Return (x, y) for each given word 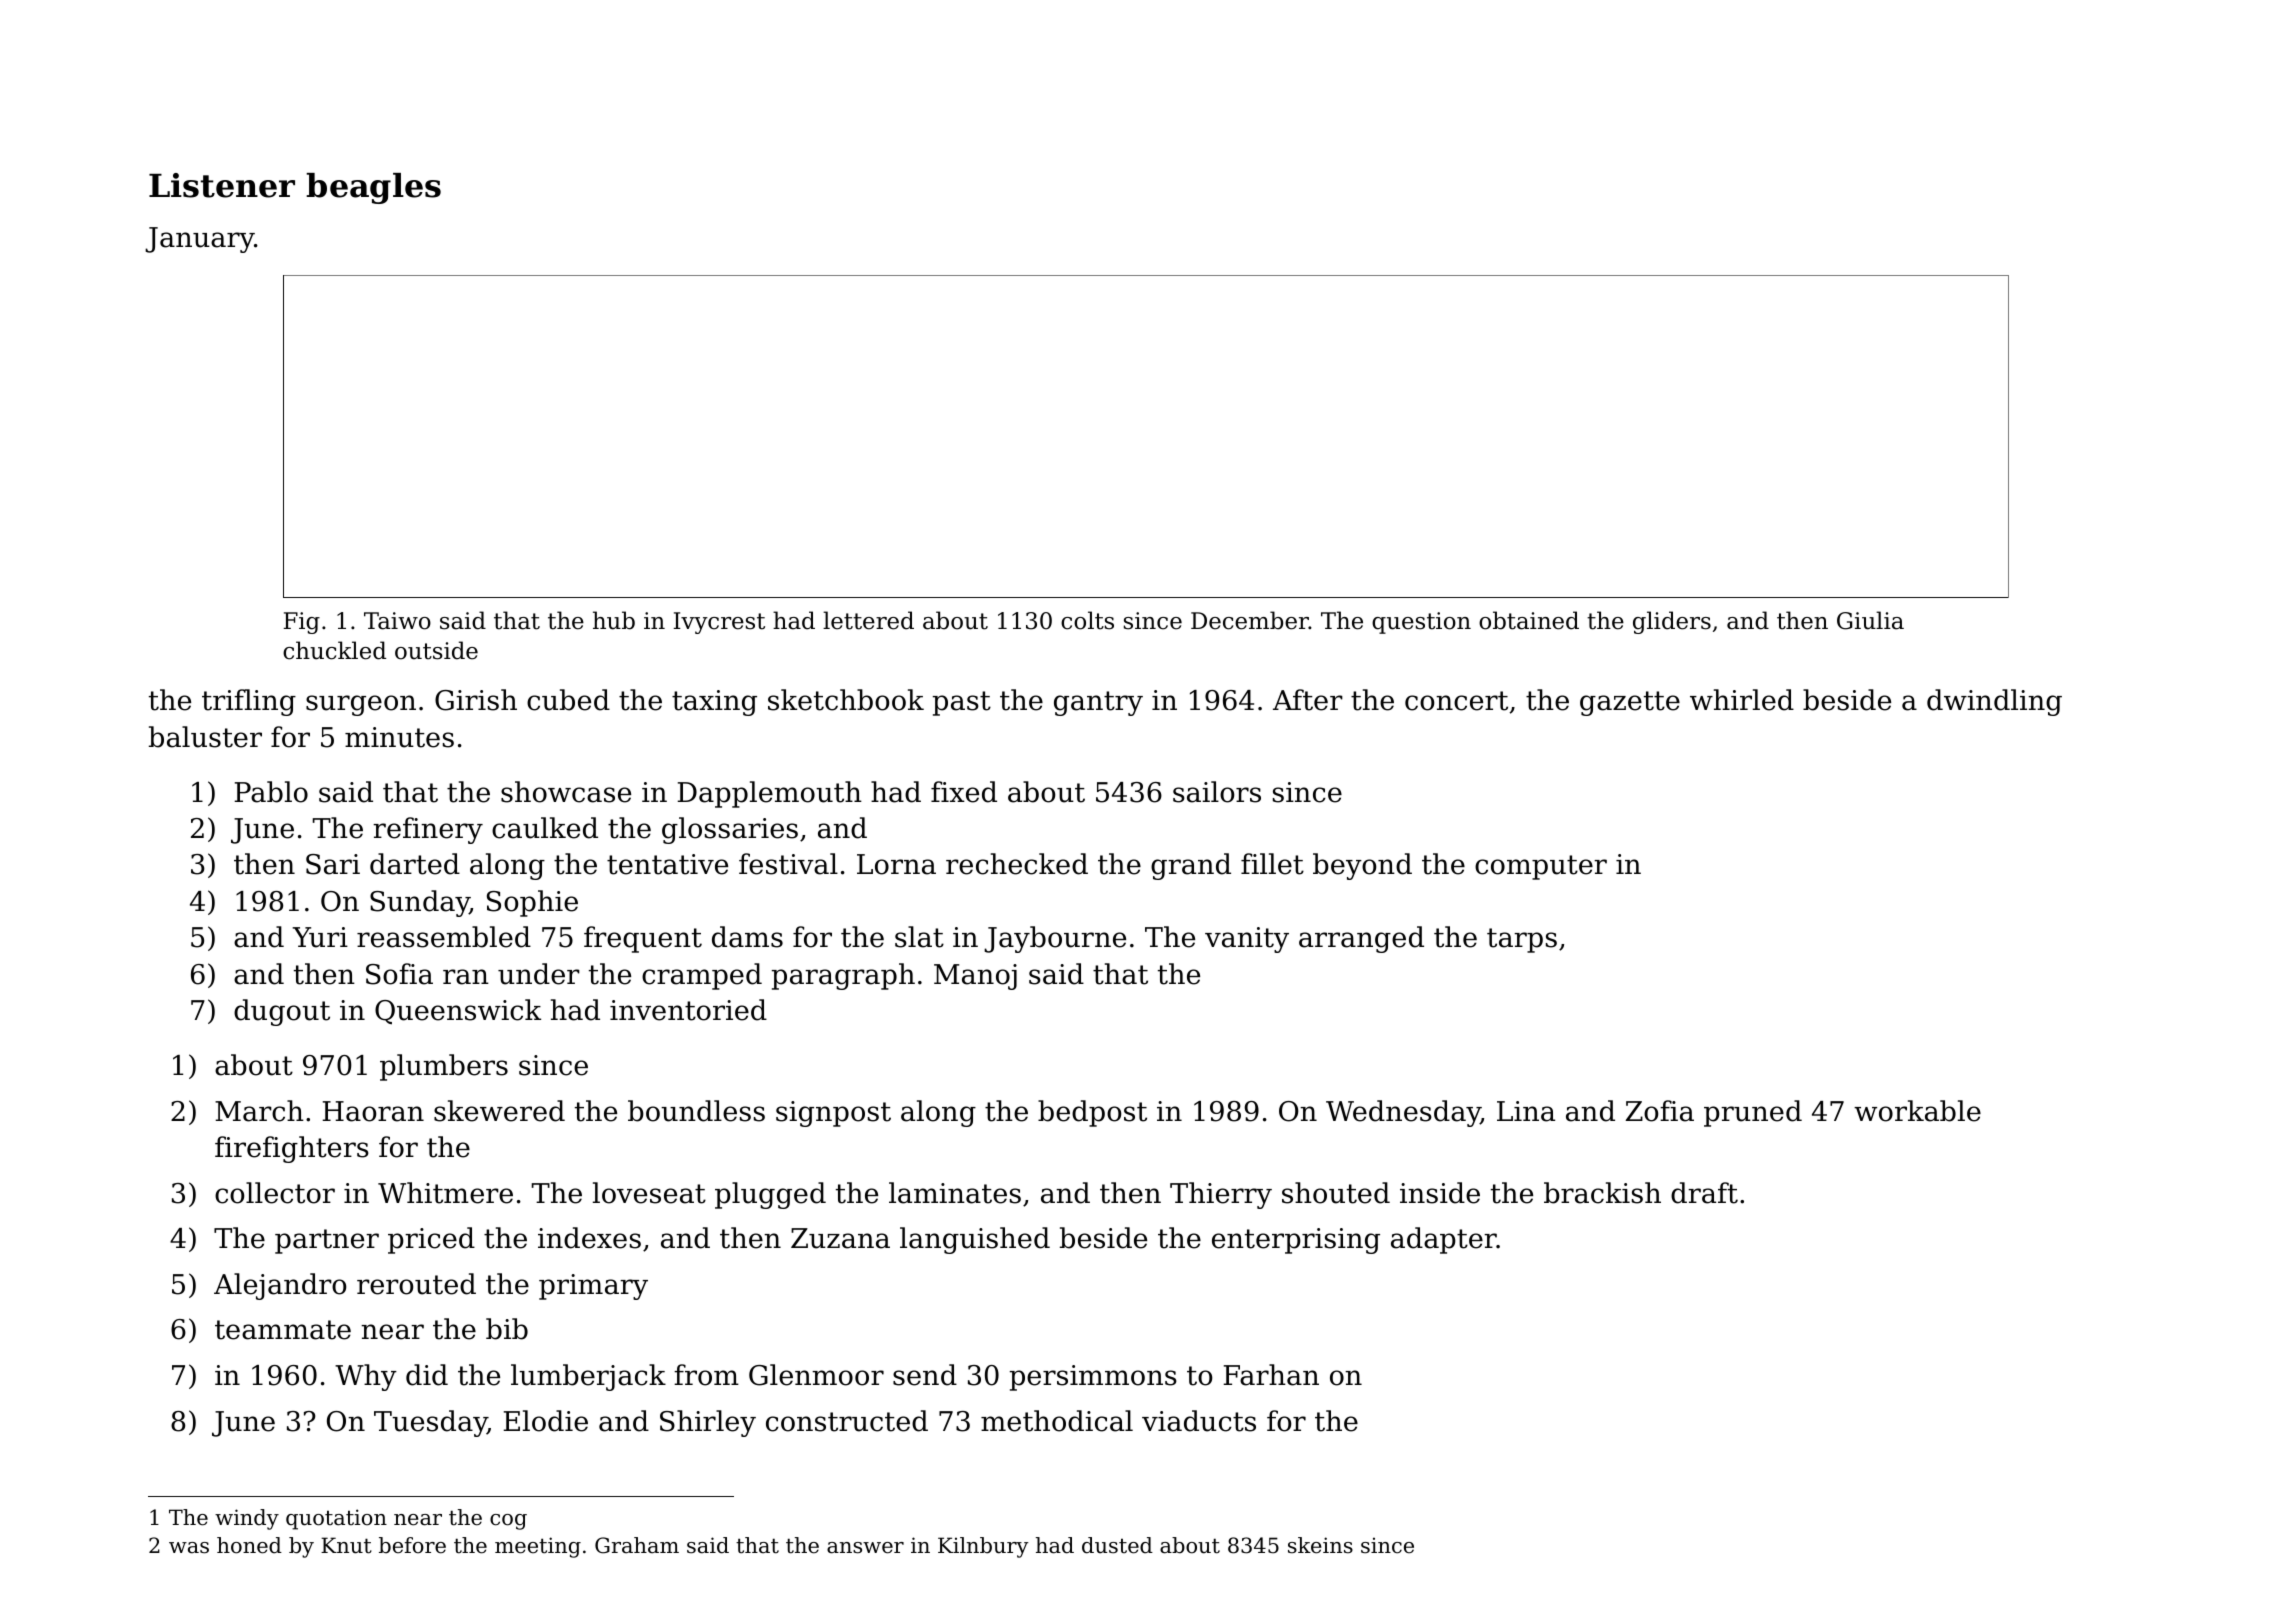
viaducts (1199, 1421)
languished (975, 1240)
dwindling (1994, 702)
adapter (1444, 1240)
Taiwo (397, 621)
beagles (373, 188)
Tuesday (430, 1423)
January (199, 240)
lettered (868, 620)
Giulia (1870, 620)
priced (431, 1240)
